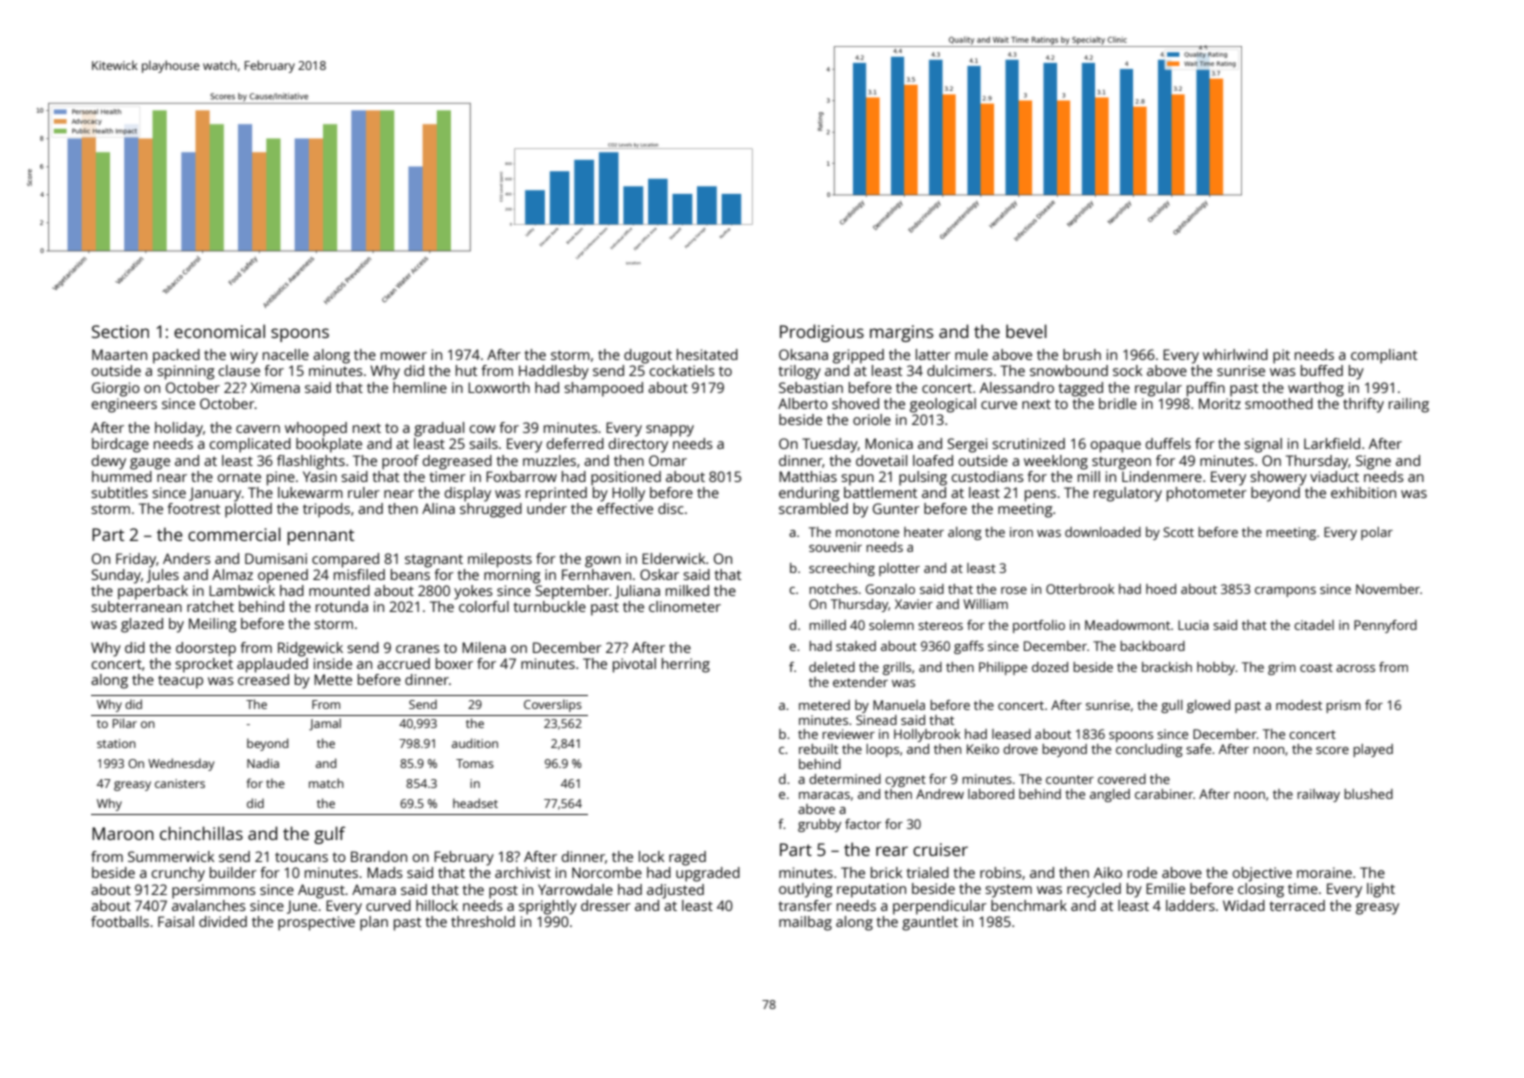  What do you see at coordinates (805, 923) in the image?
I see `mailbag` at bounding box center [805, 923].
